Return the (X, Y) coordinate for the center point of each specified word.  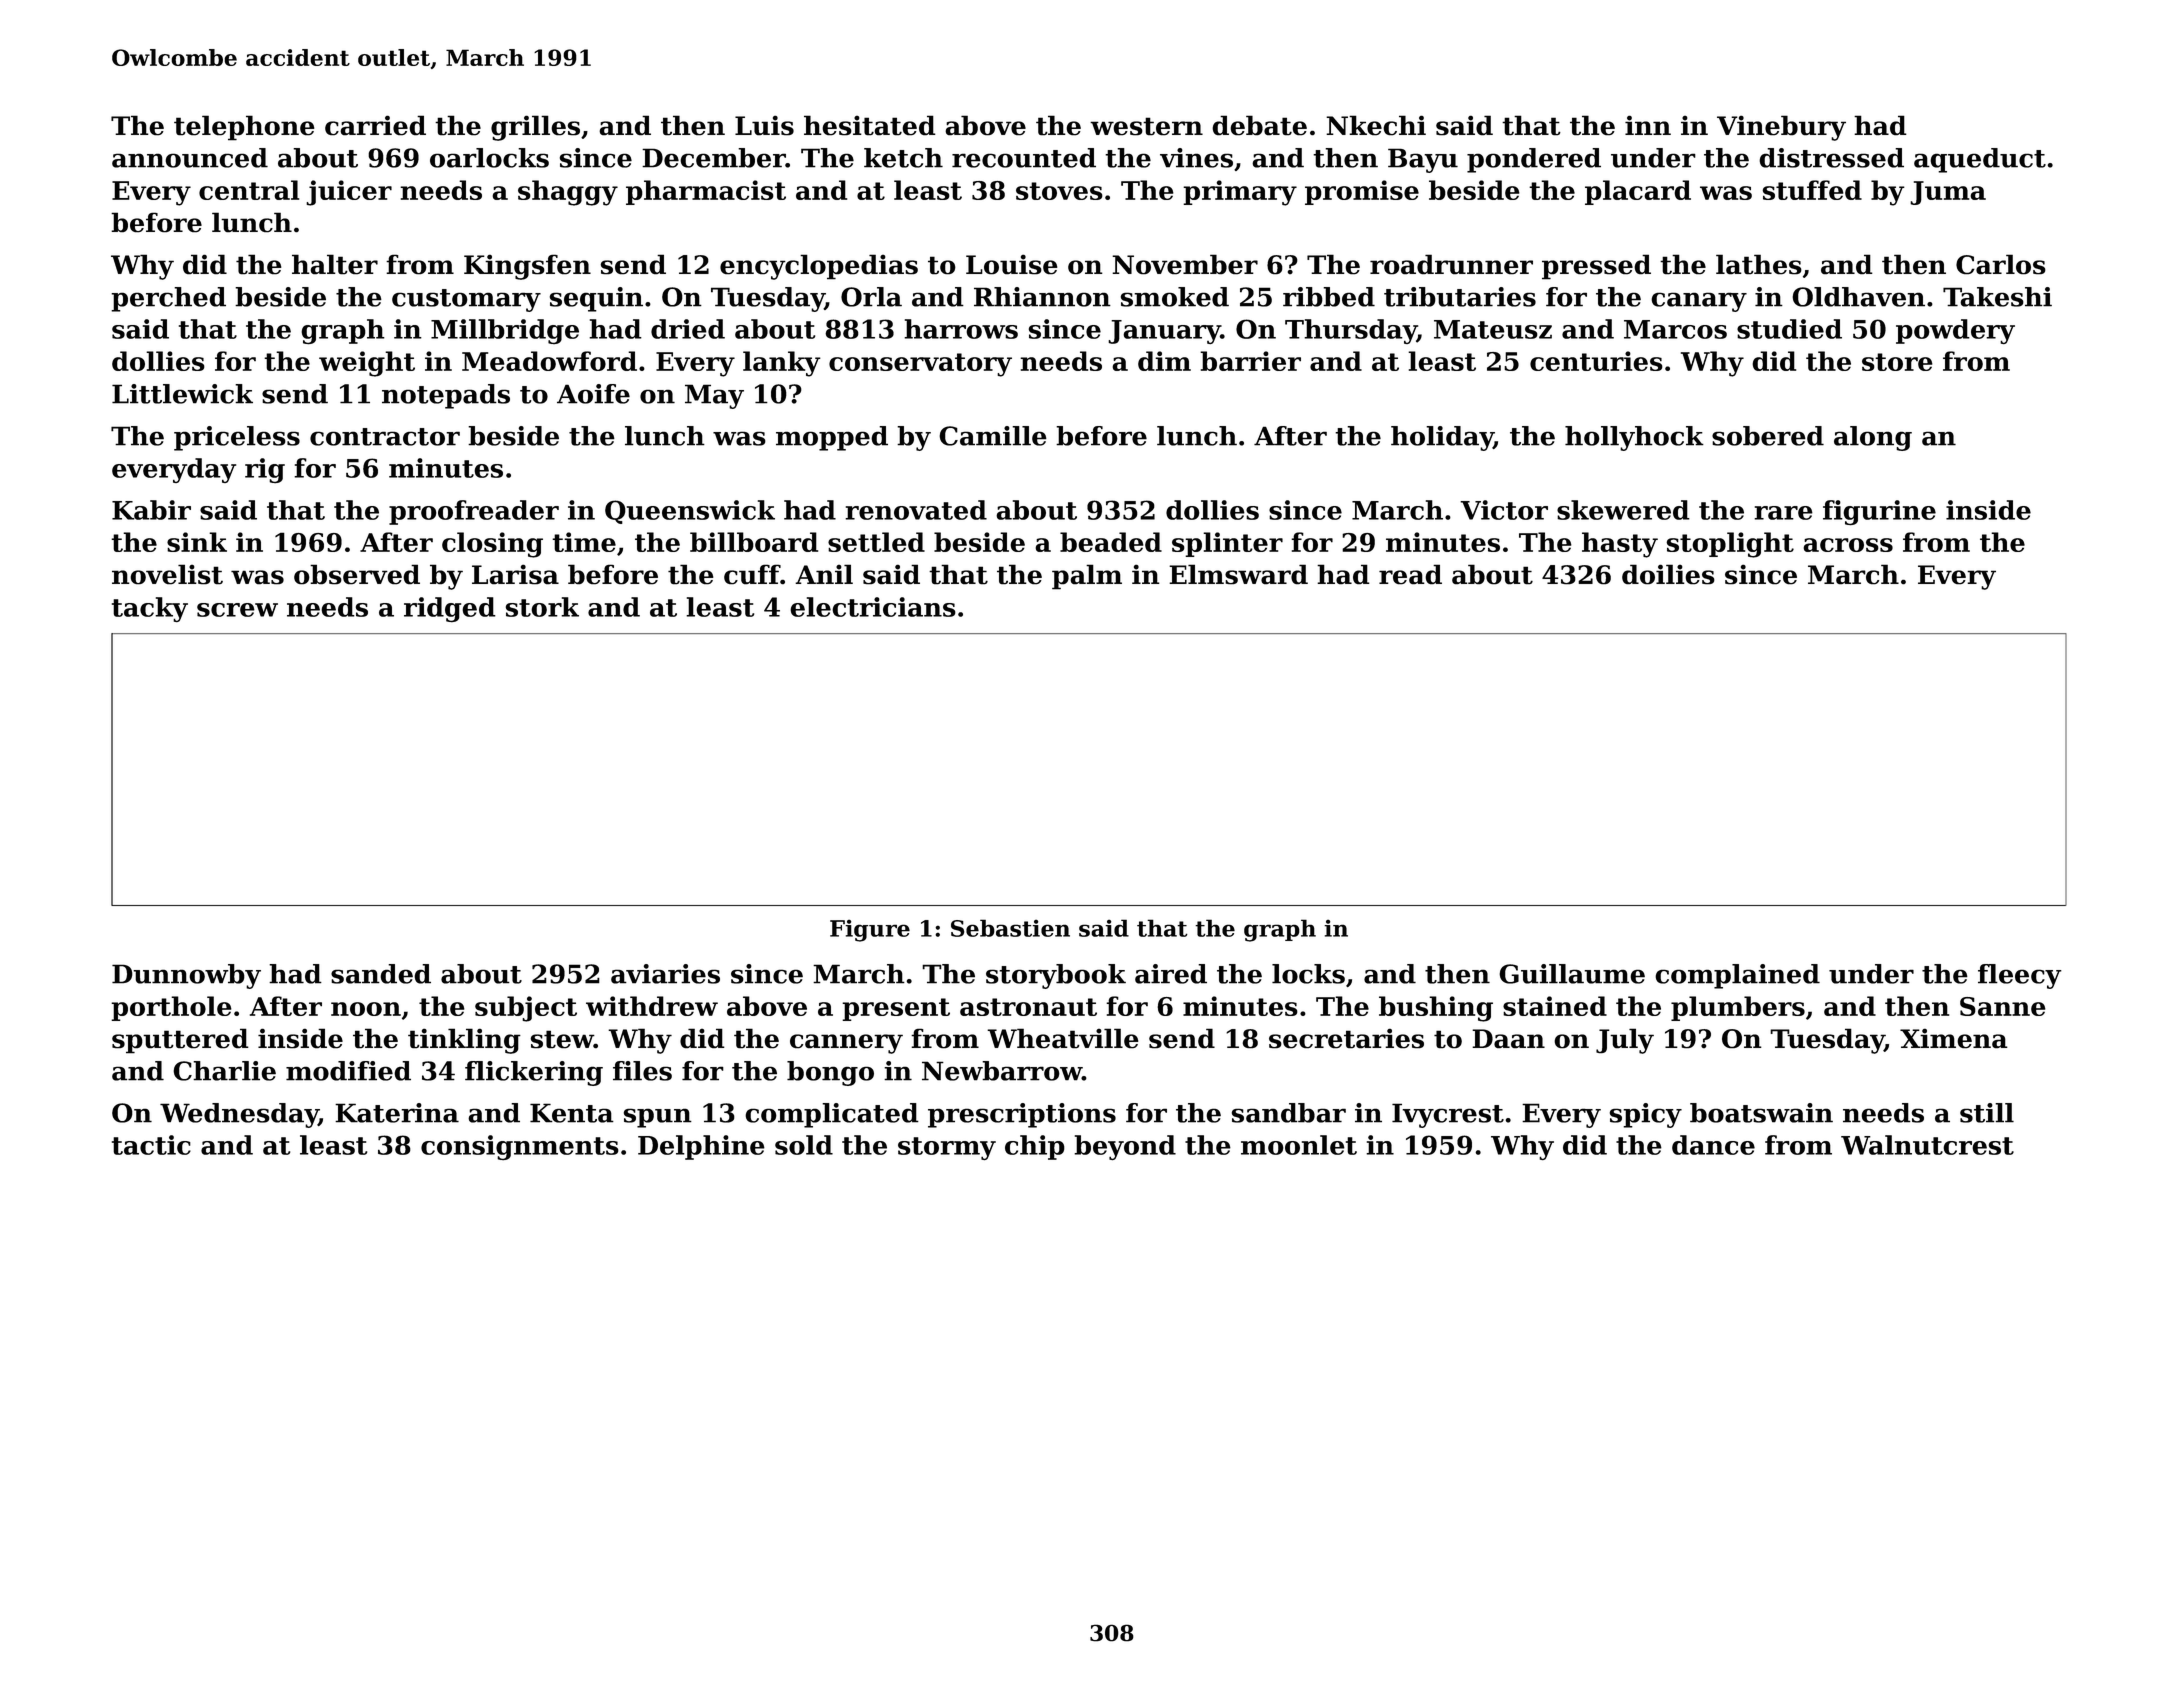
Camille (993, 436)
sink (197, 542)
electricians (873, 607)
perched (168, 299)
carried (375, 125)
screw (237, 610)
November (1185, 264)
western (1146, 126)
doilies (1668, 574)
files (642, 1071)
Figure (870, 930)
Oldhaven (1858, 297)
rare (1783, 513)
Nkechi (1376, 125)
